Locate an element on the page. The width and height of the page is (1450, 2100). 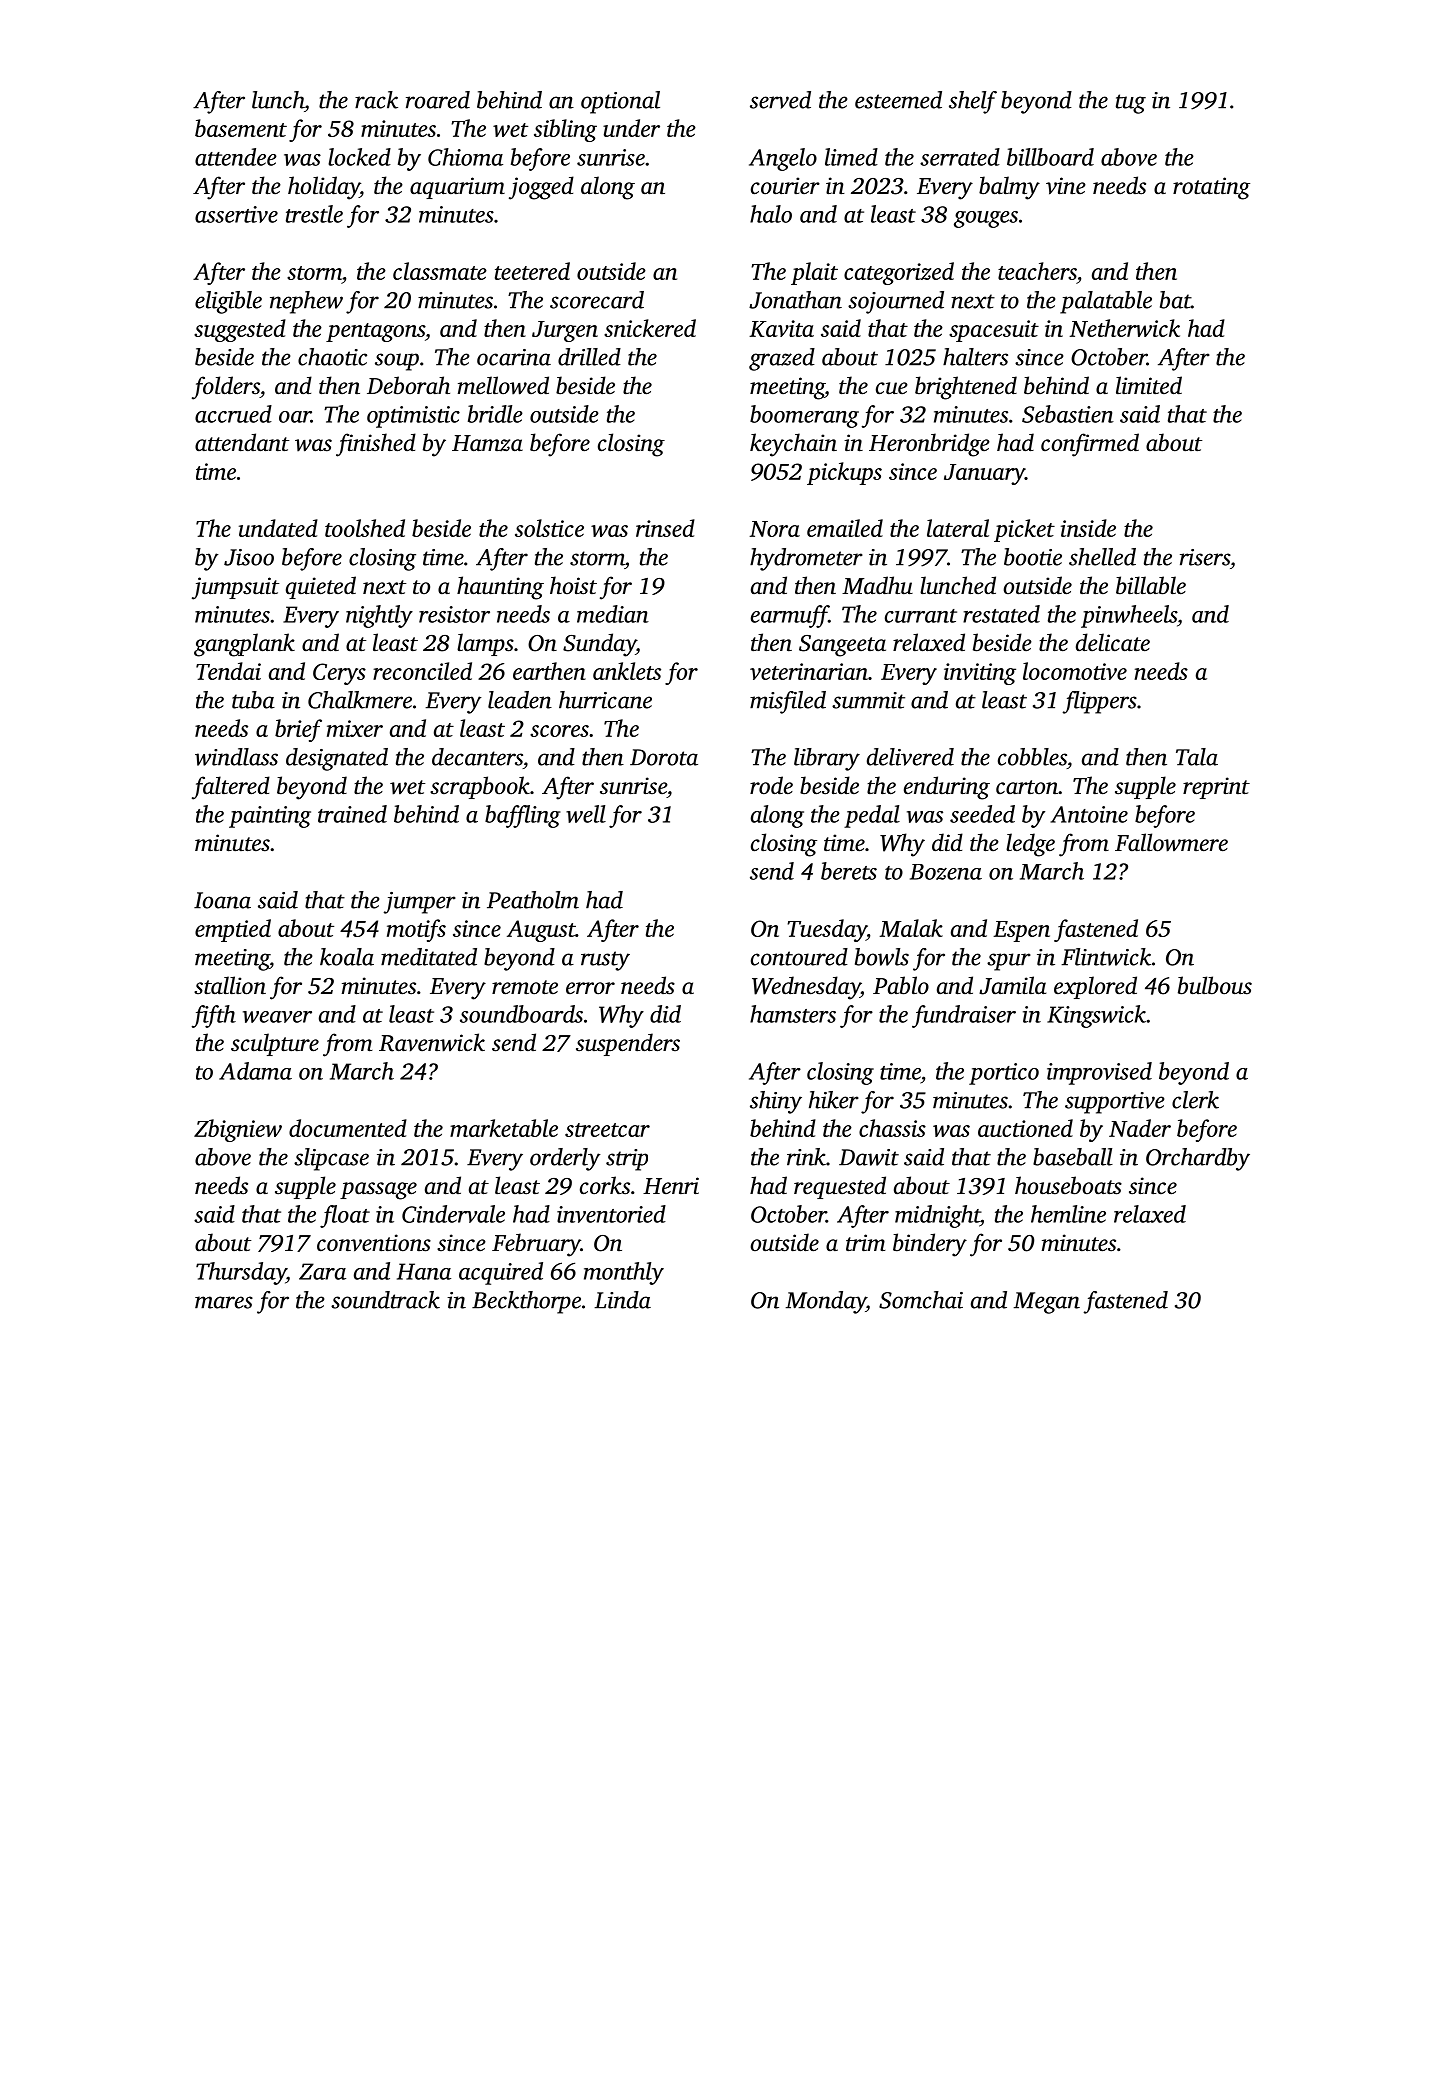
Tala is located at coordinates (1197, 757).
